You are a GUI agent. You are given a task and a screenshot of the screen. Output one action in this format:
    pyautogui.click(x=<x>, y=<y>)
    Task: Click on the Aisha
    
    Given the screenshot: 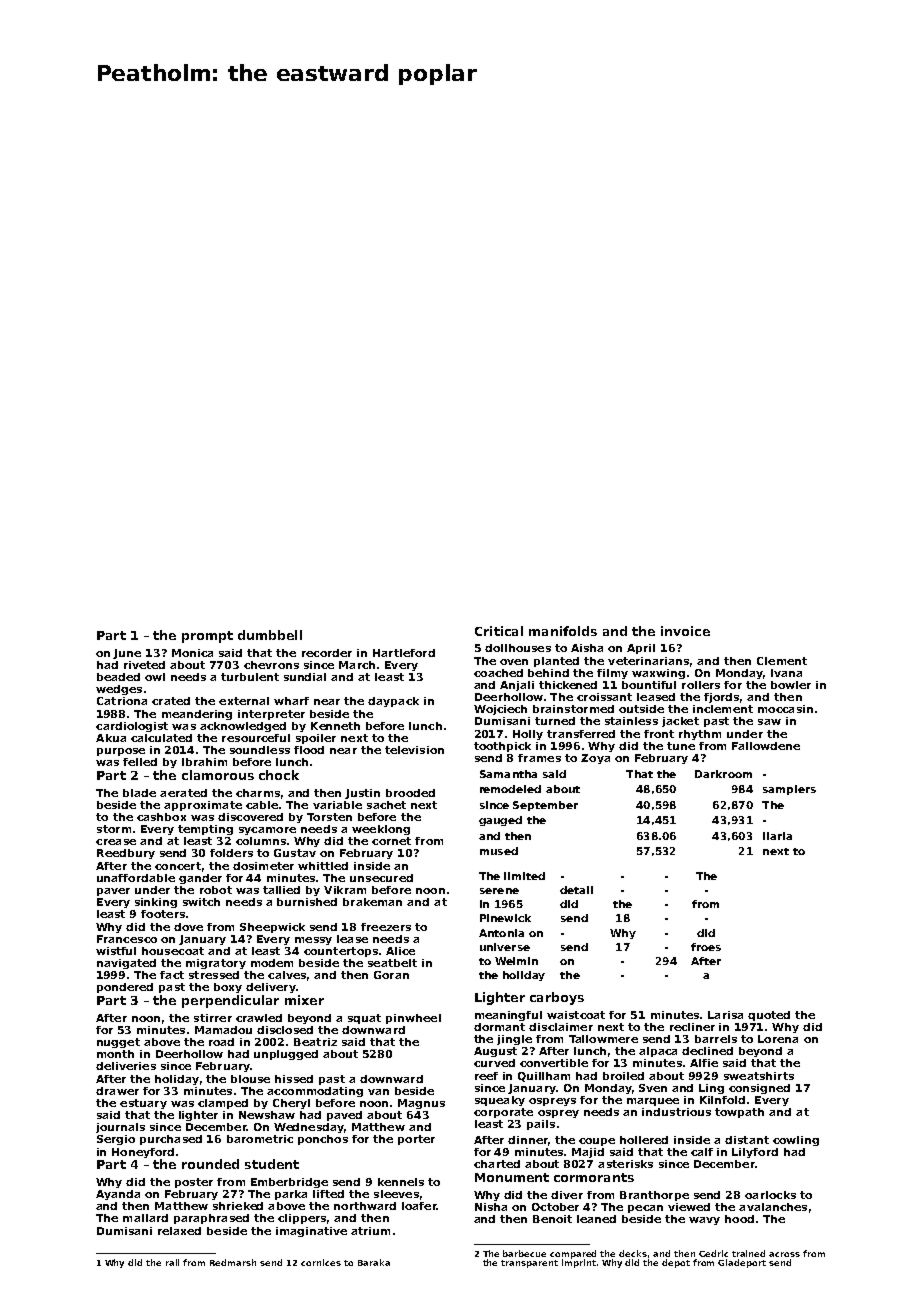 What is the action you would take?
    pyautogui.click(x=587, y=648)
